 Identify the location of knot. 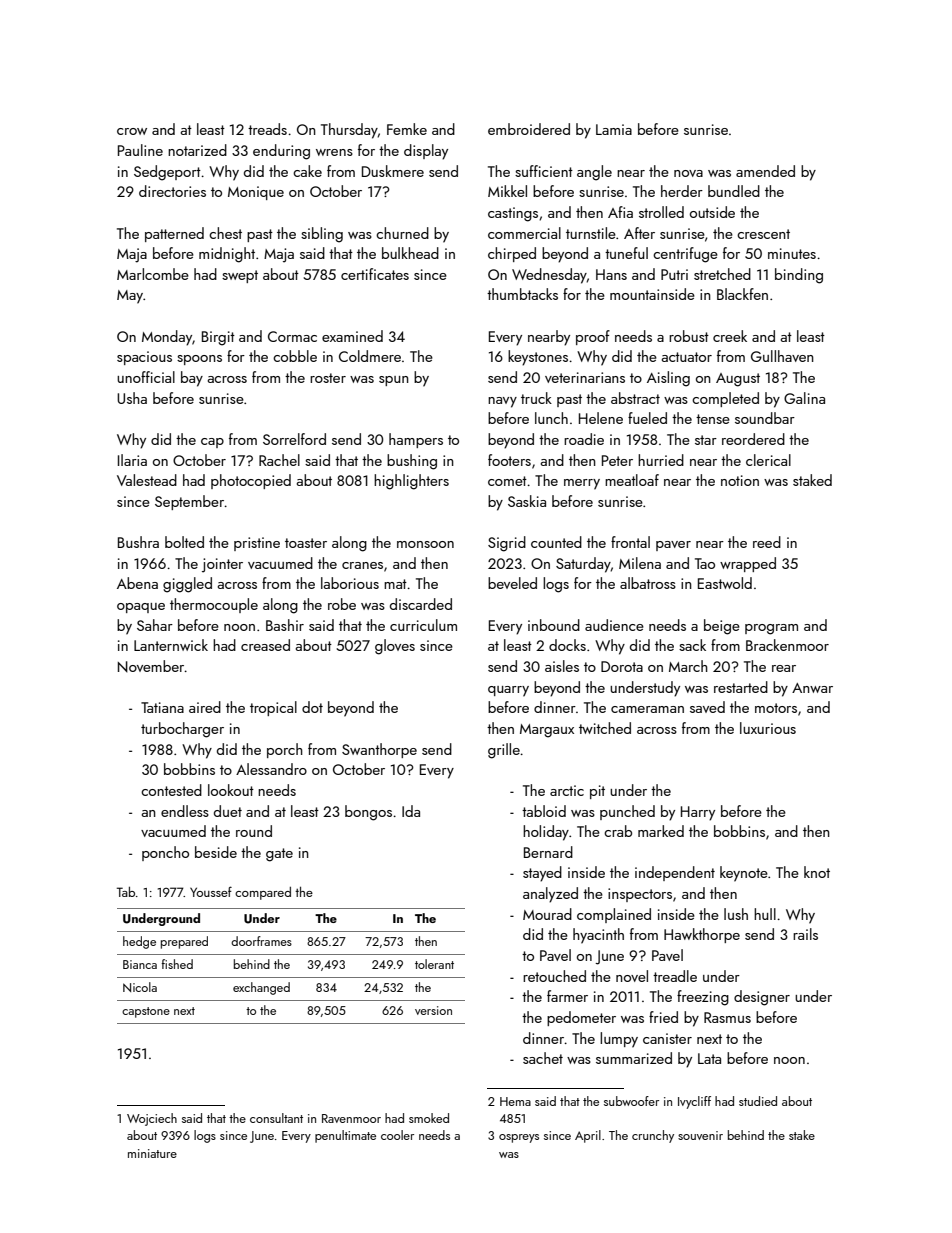
(817, 872).
